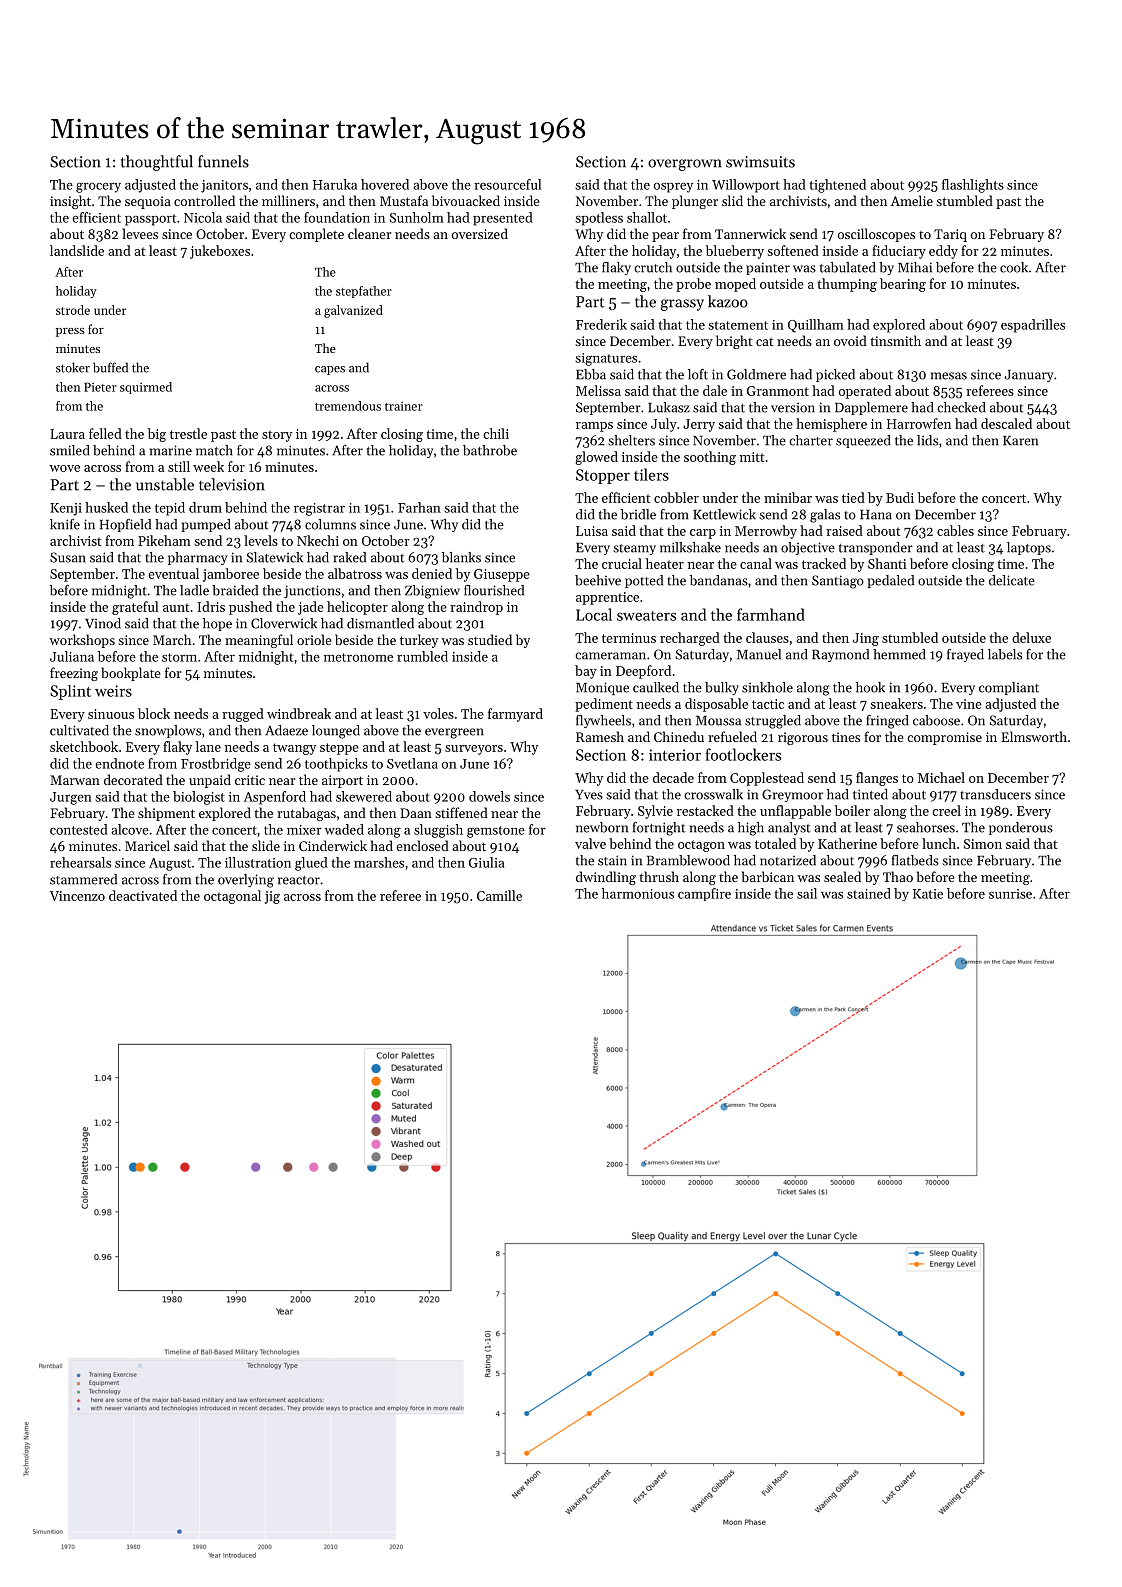 This document has width=1122, height=1587. What do you see at coordinates (594, 614) in the document?
I see `Local` at bounding box center [594, 614].
